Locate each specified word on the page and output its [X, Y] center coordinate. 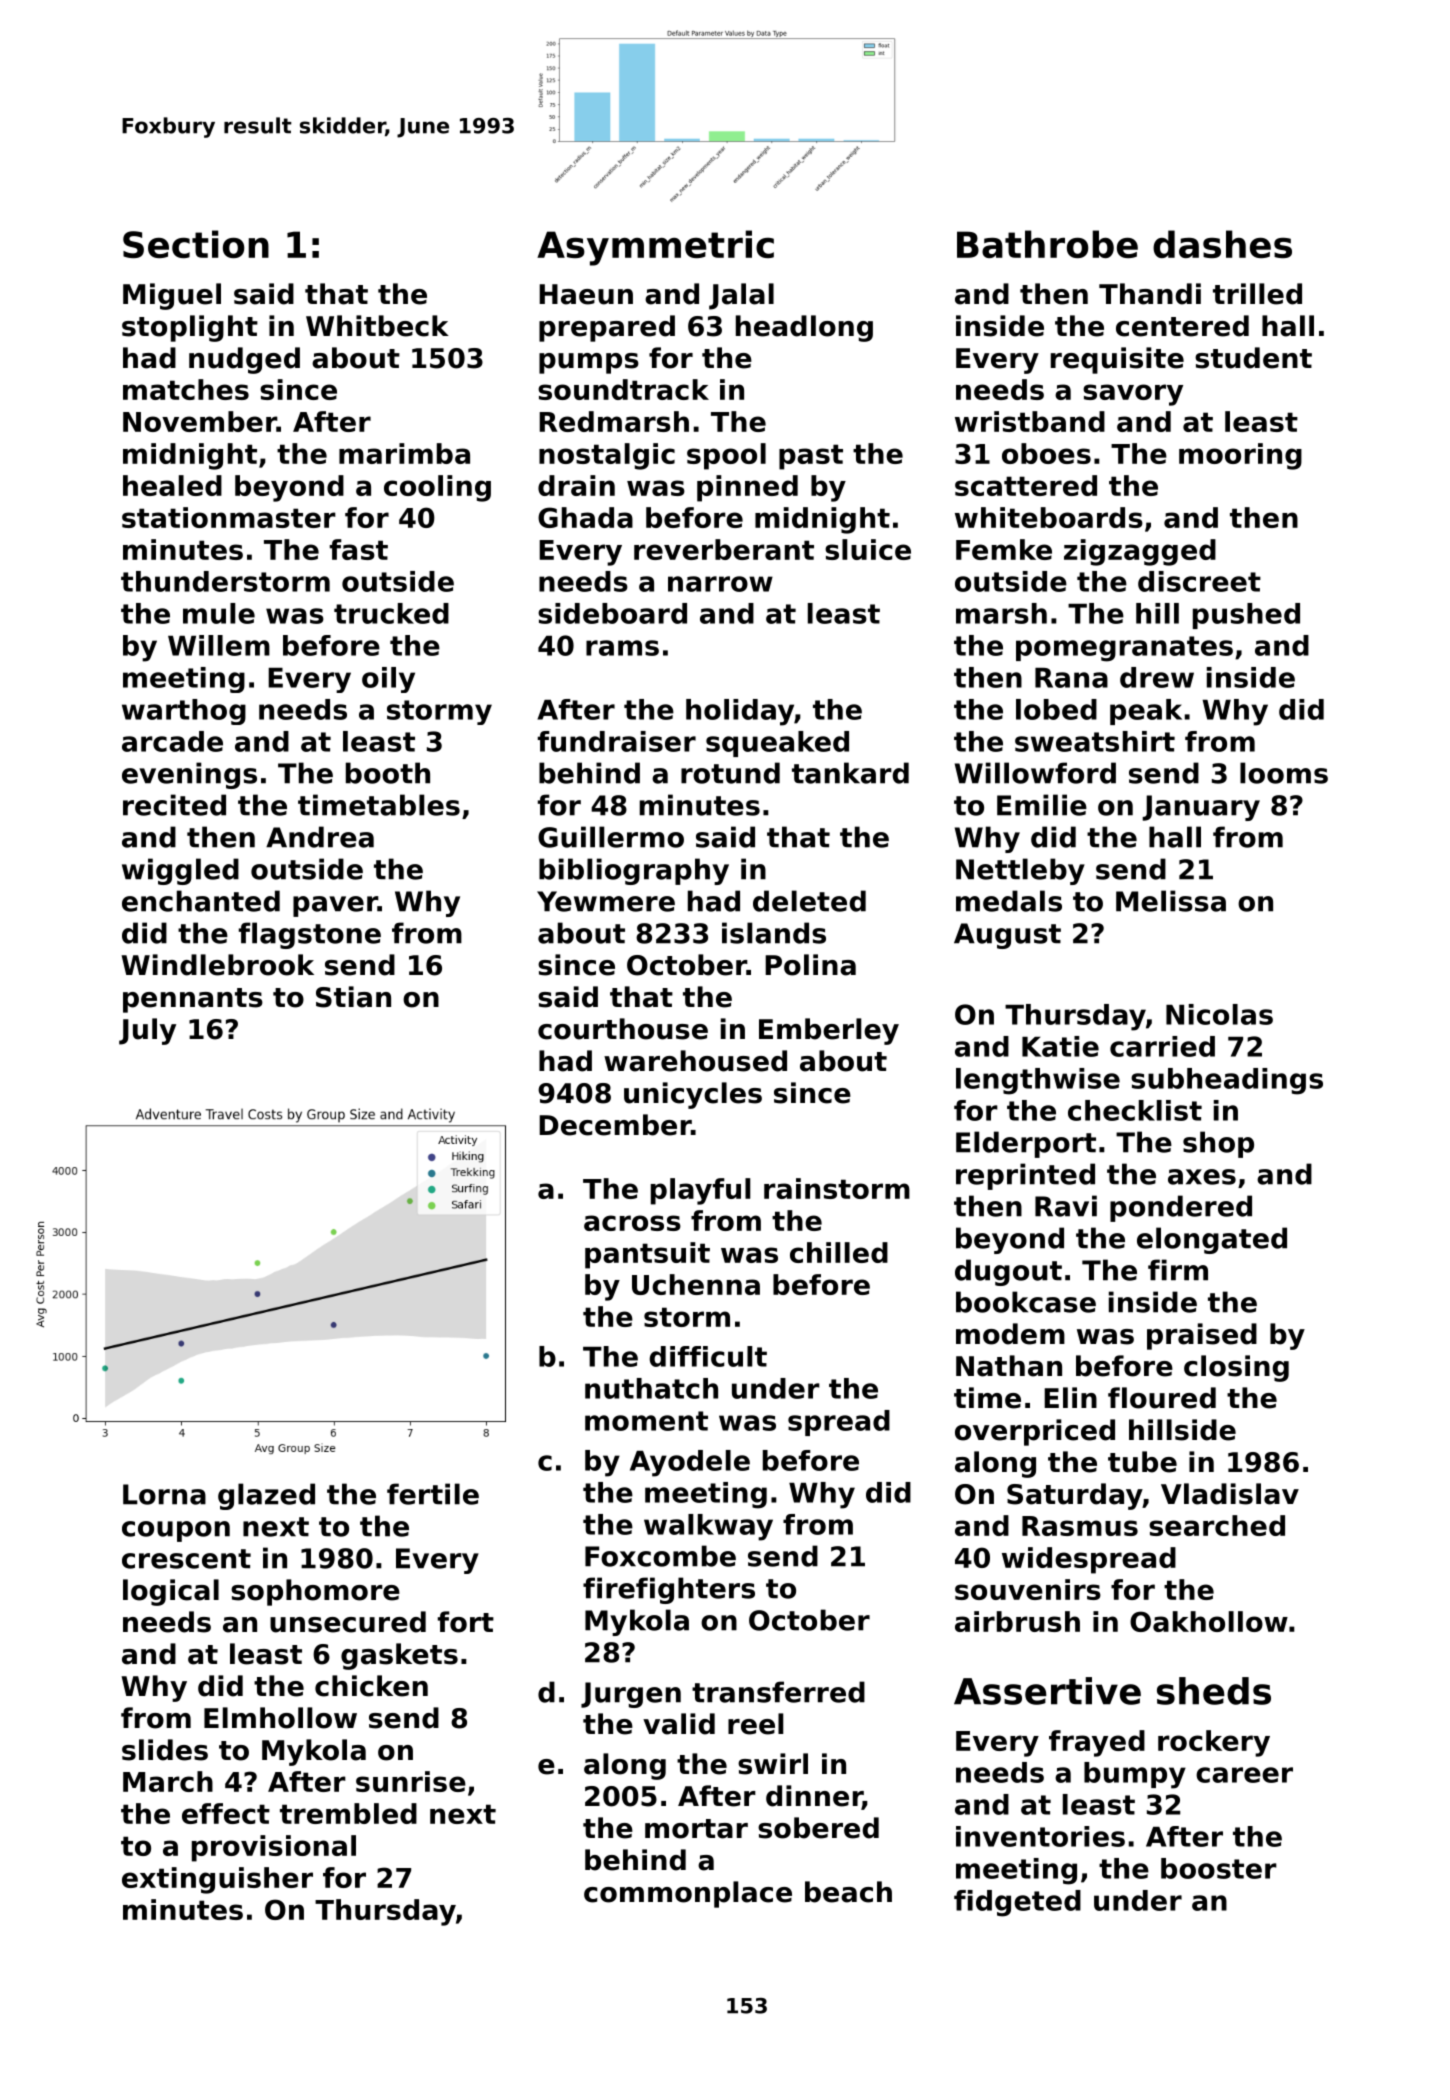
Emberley [829, 1031]
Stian [353, 997]
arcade [172, 741]
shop [1218, 1144]
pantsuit [647, 1255]
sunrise [411, 1781]
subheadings [1227, 1081]
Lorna [164, 1494]
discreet [1199, 581]
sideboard [612, 613]
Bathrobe [1047, 244]
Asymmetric [655, 248]
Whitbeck [377, 326]
